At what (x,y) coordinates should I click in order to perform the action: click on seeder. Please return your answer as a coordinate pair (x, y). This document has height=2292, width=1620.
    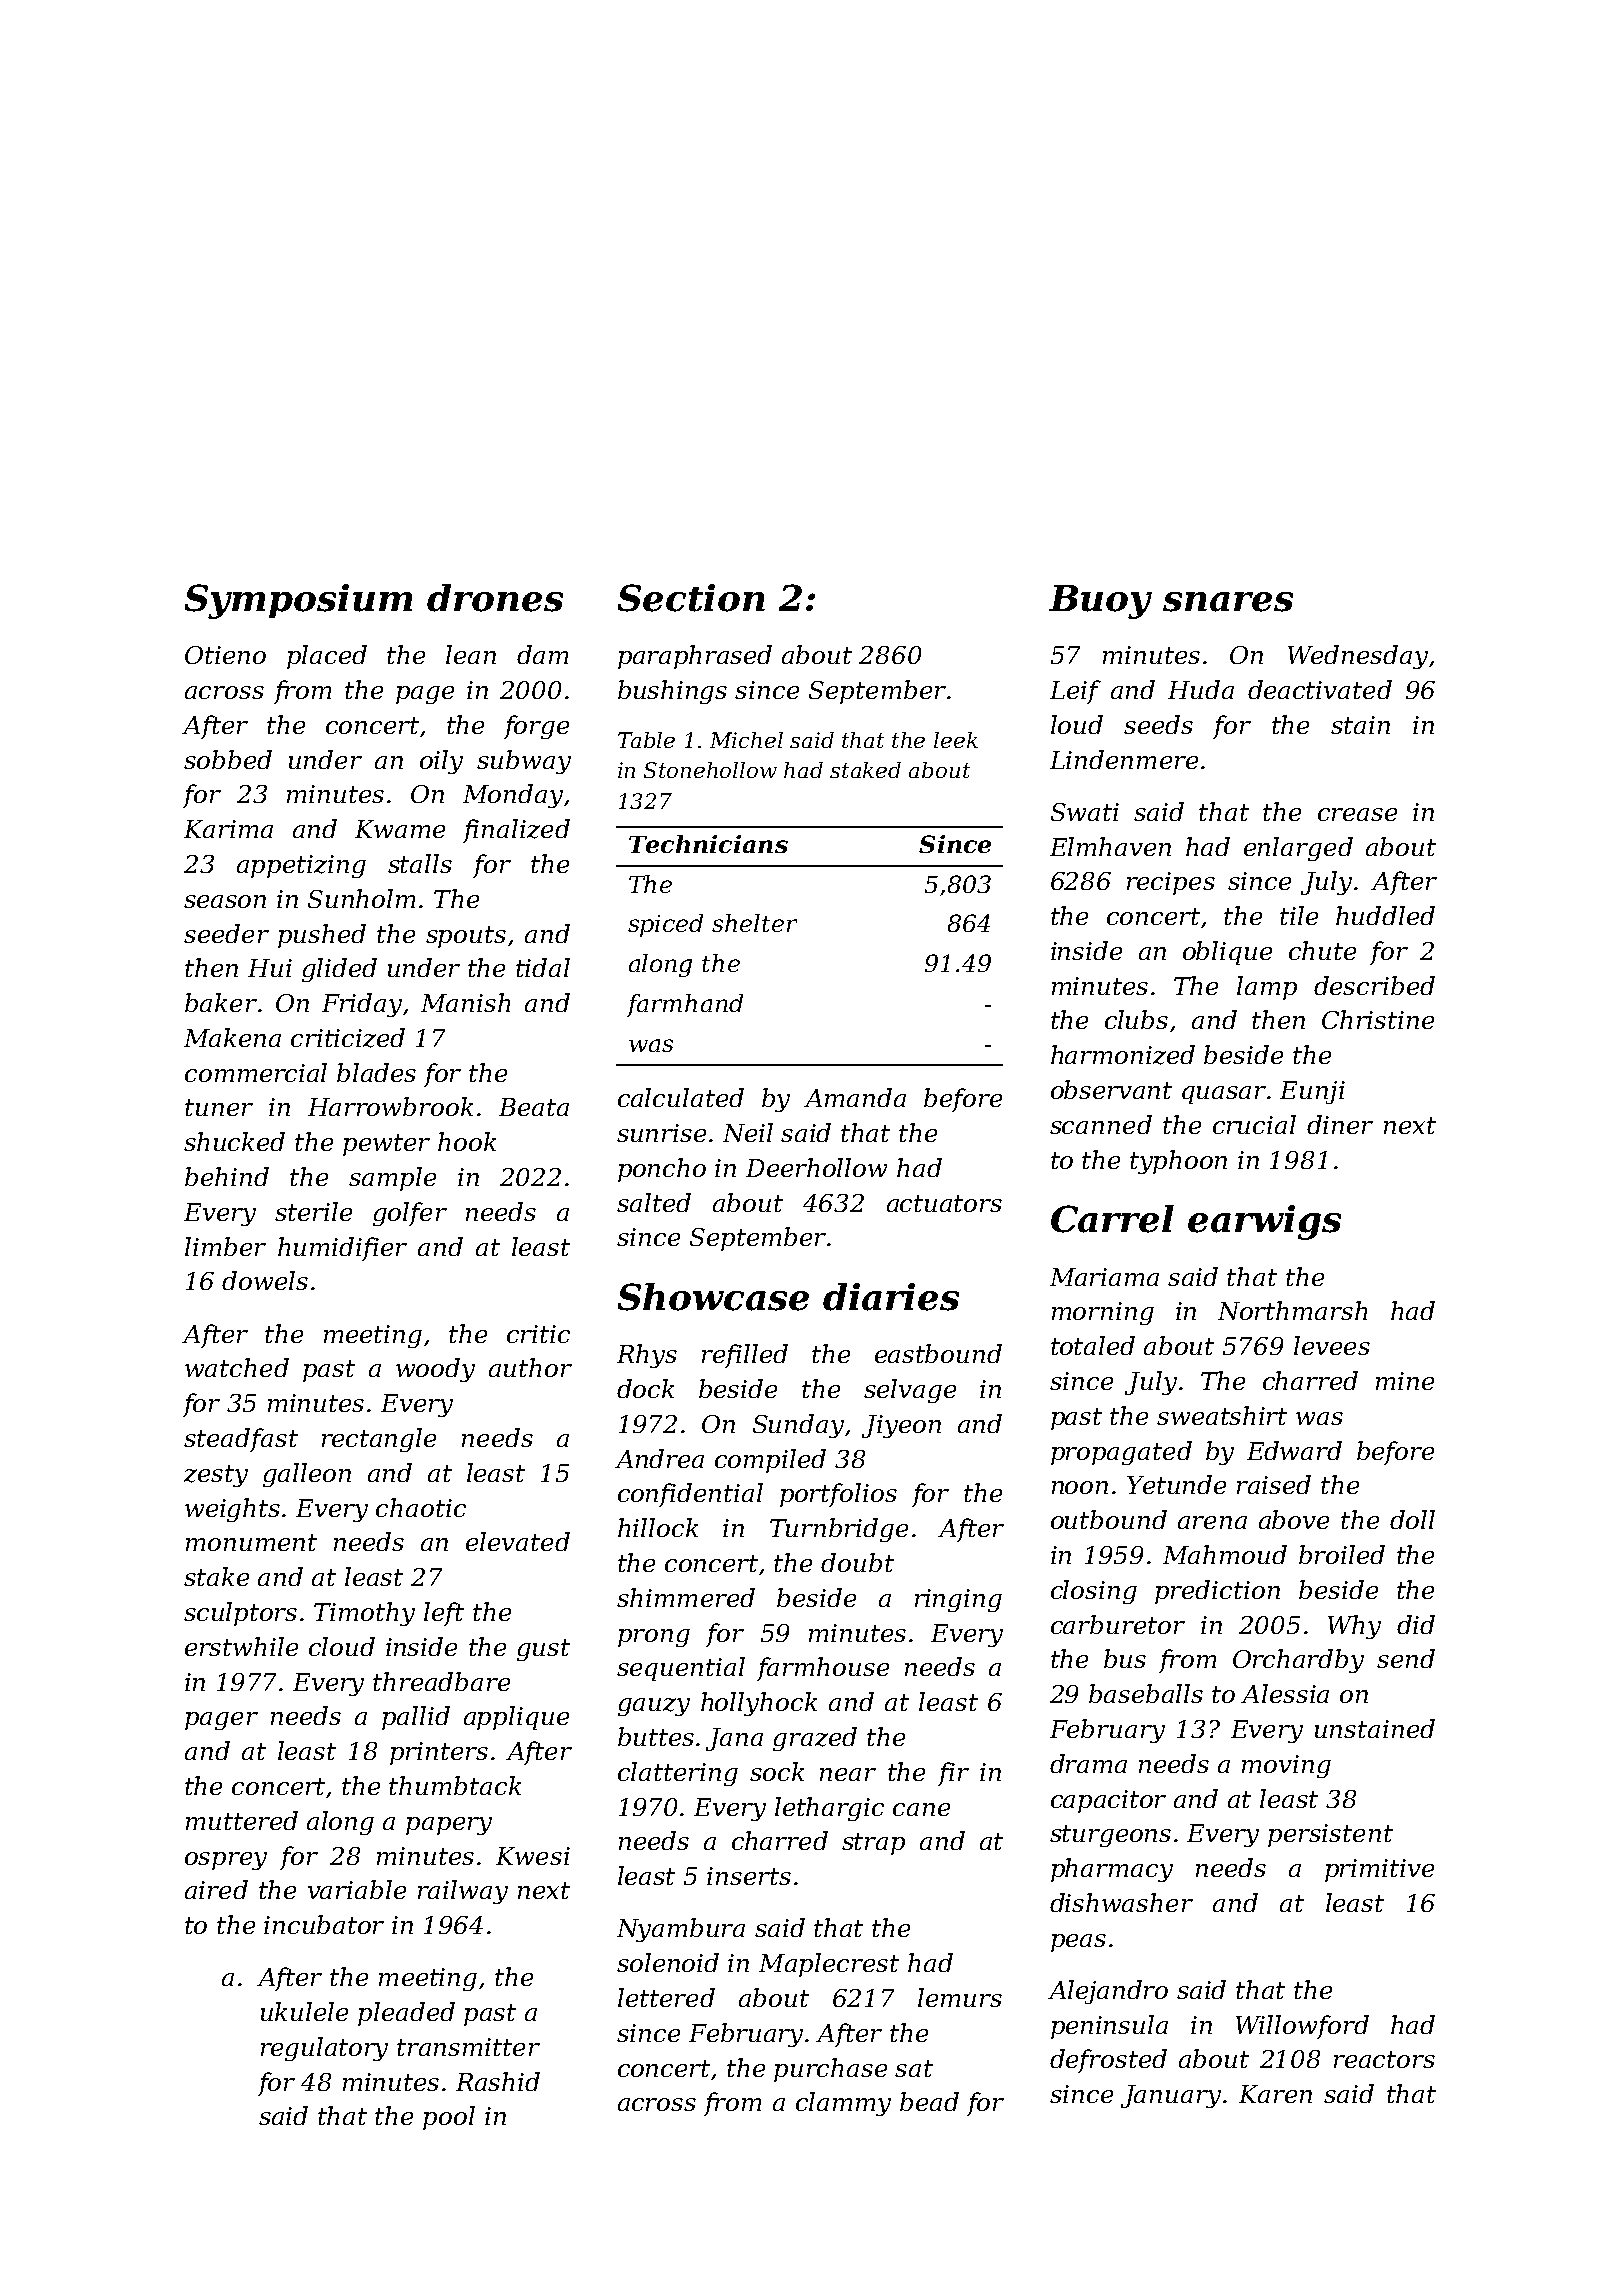
    Looking at the image, I should click on (226, 933).
